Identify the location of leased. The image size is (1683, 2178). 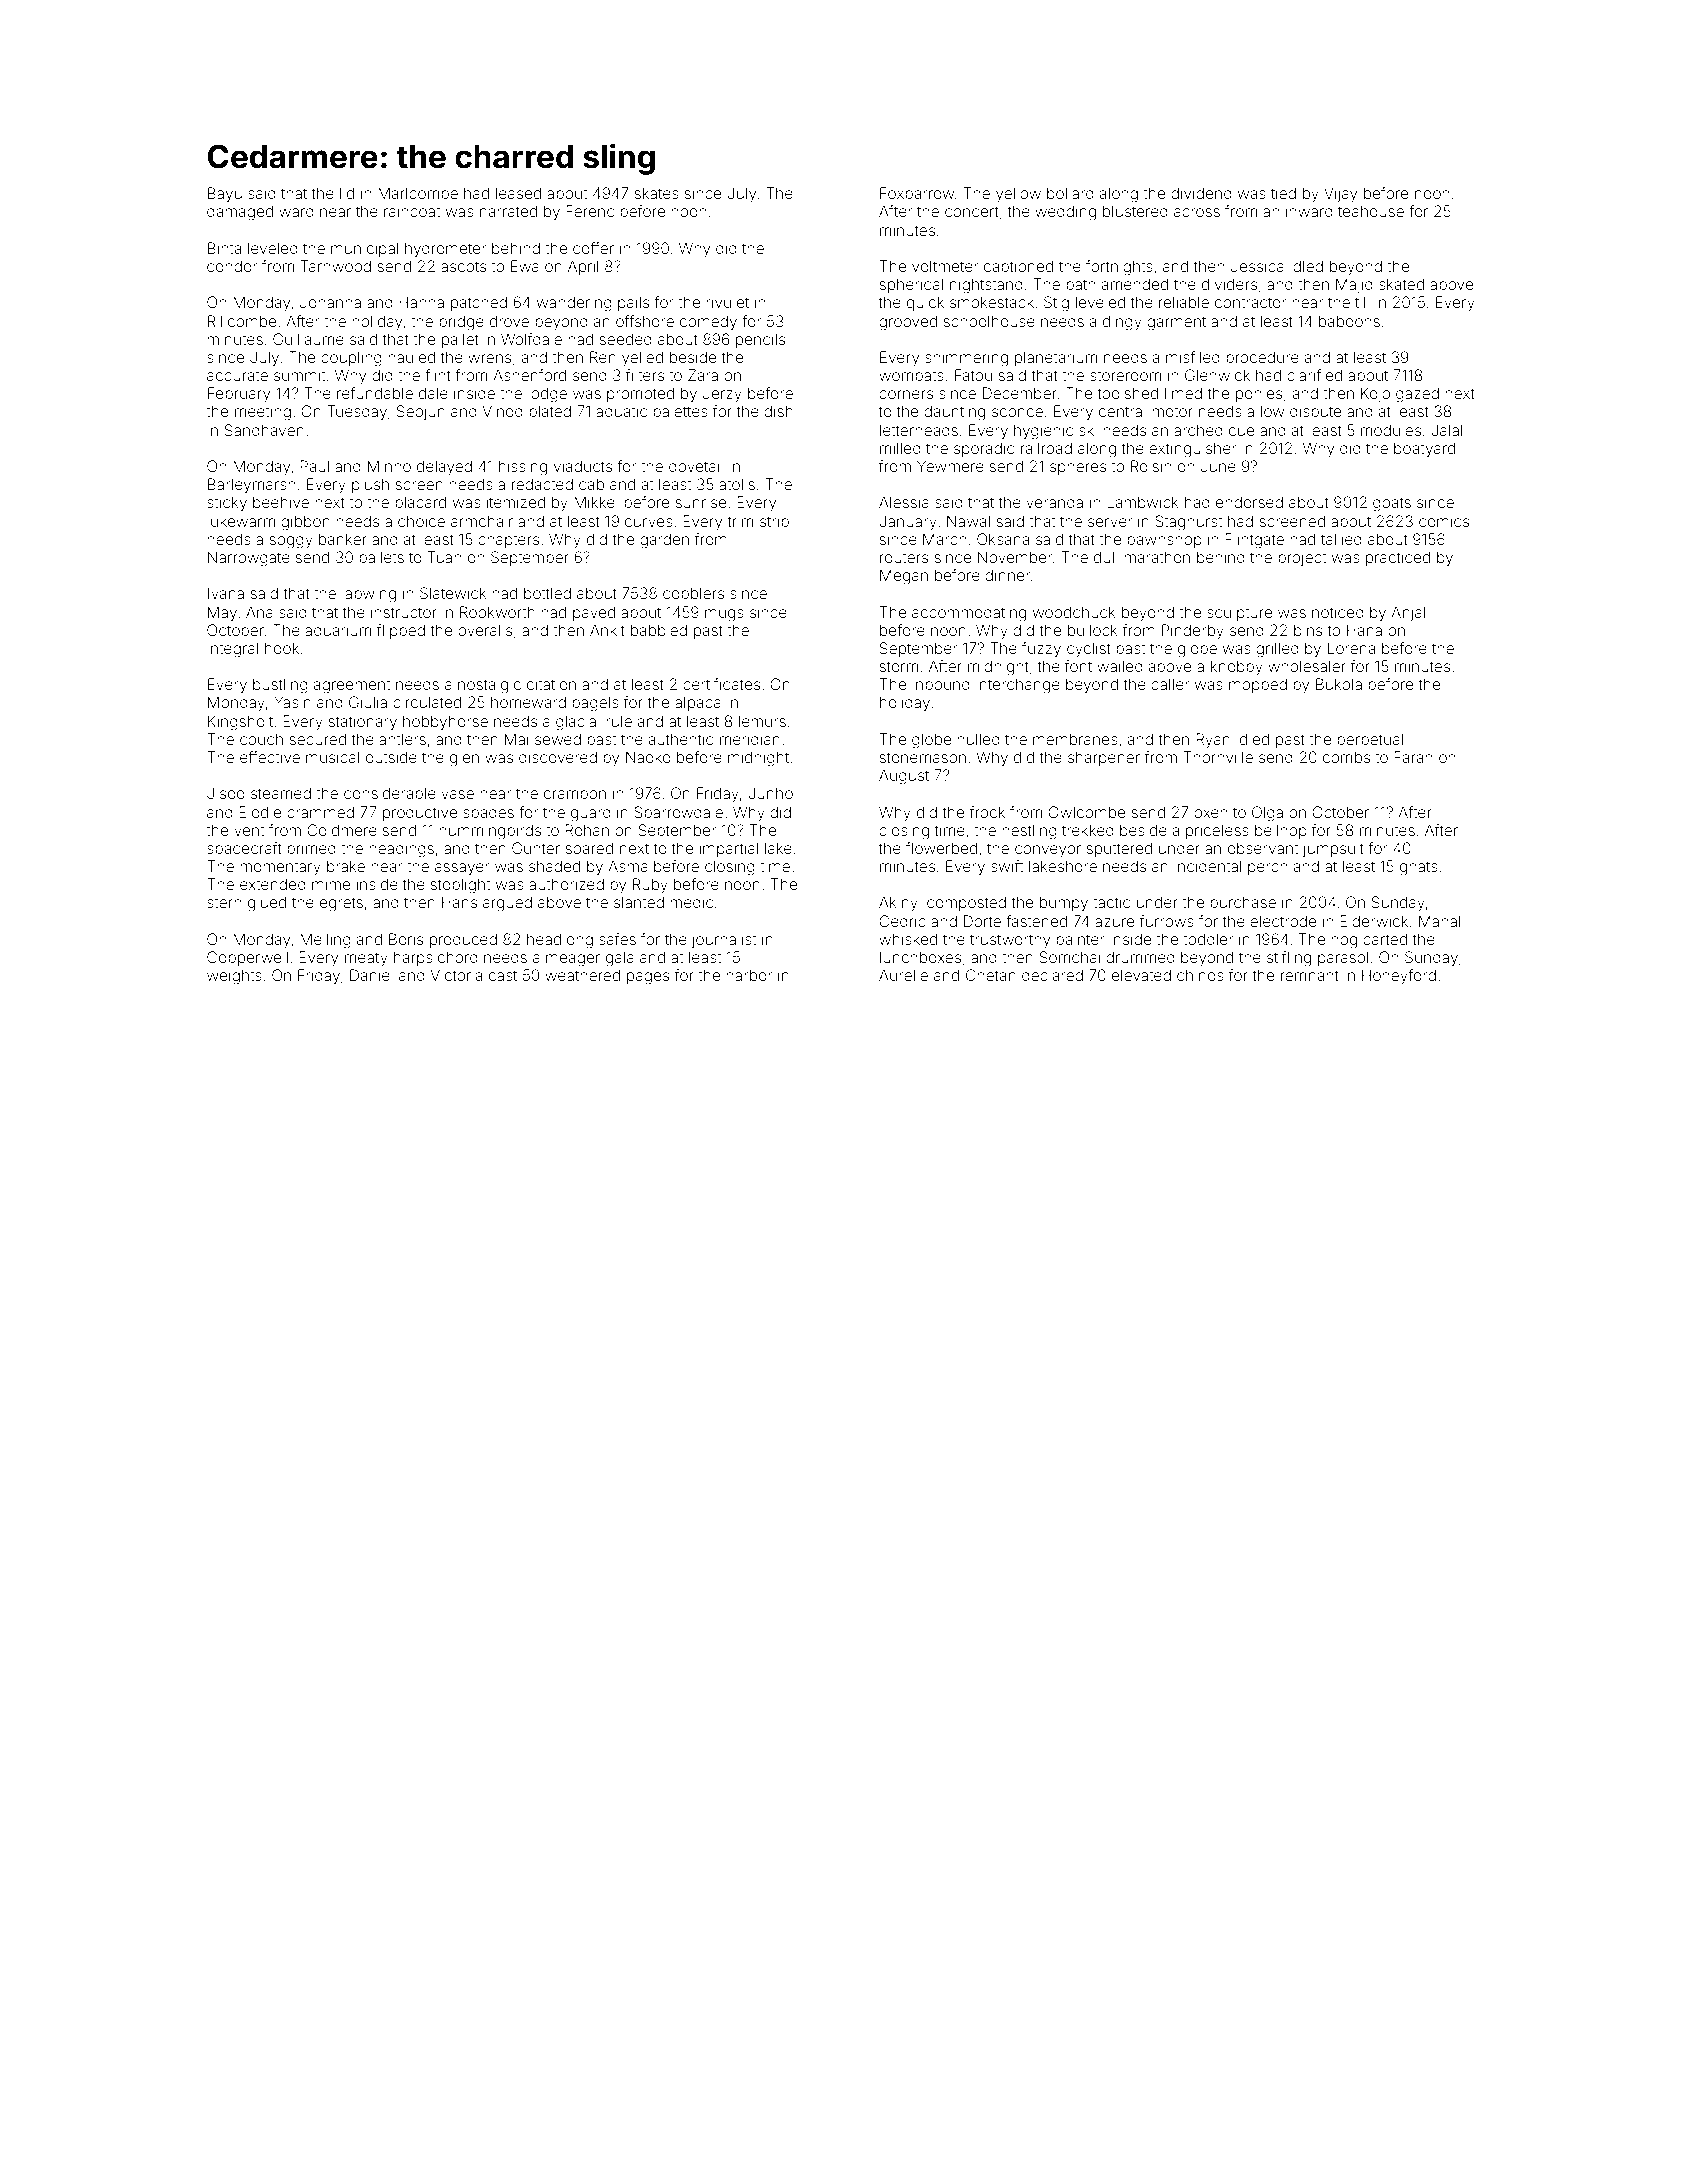
(518, 193).
